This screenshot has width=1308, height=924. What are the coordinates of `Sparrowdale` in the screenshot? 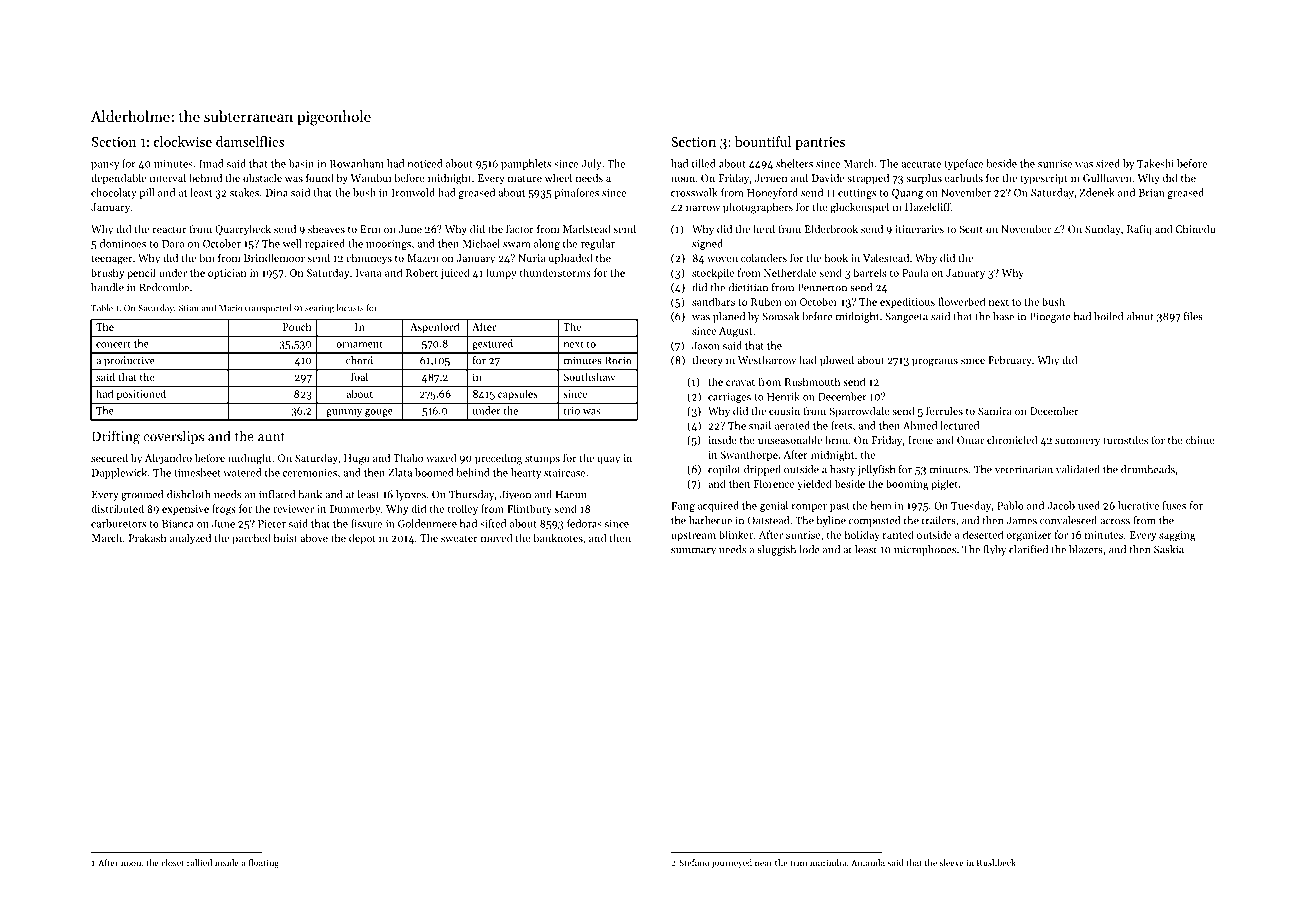 It's located at (859, 412).
